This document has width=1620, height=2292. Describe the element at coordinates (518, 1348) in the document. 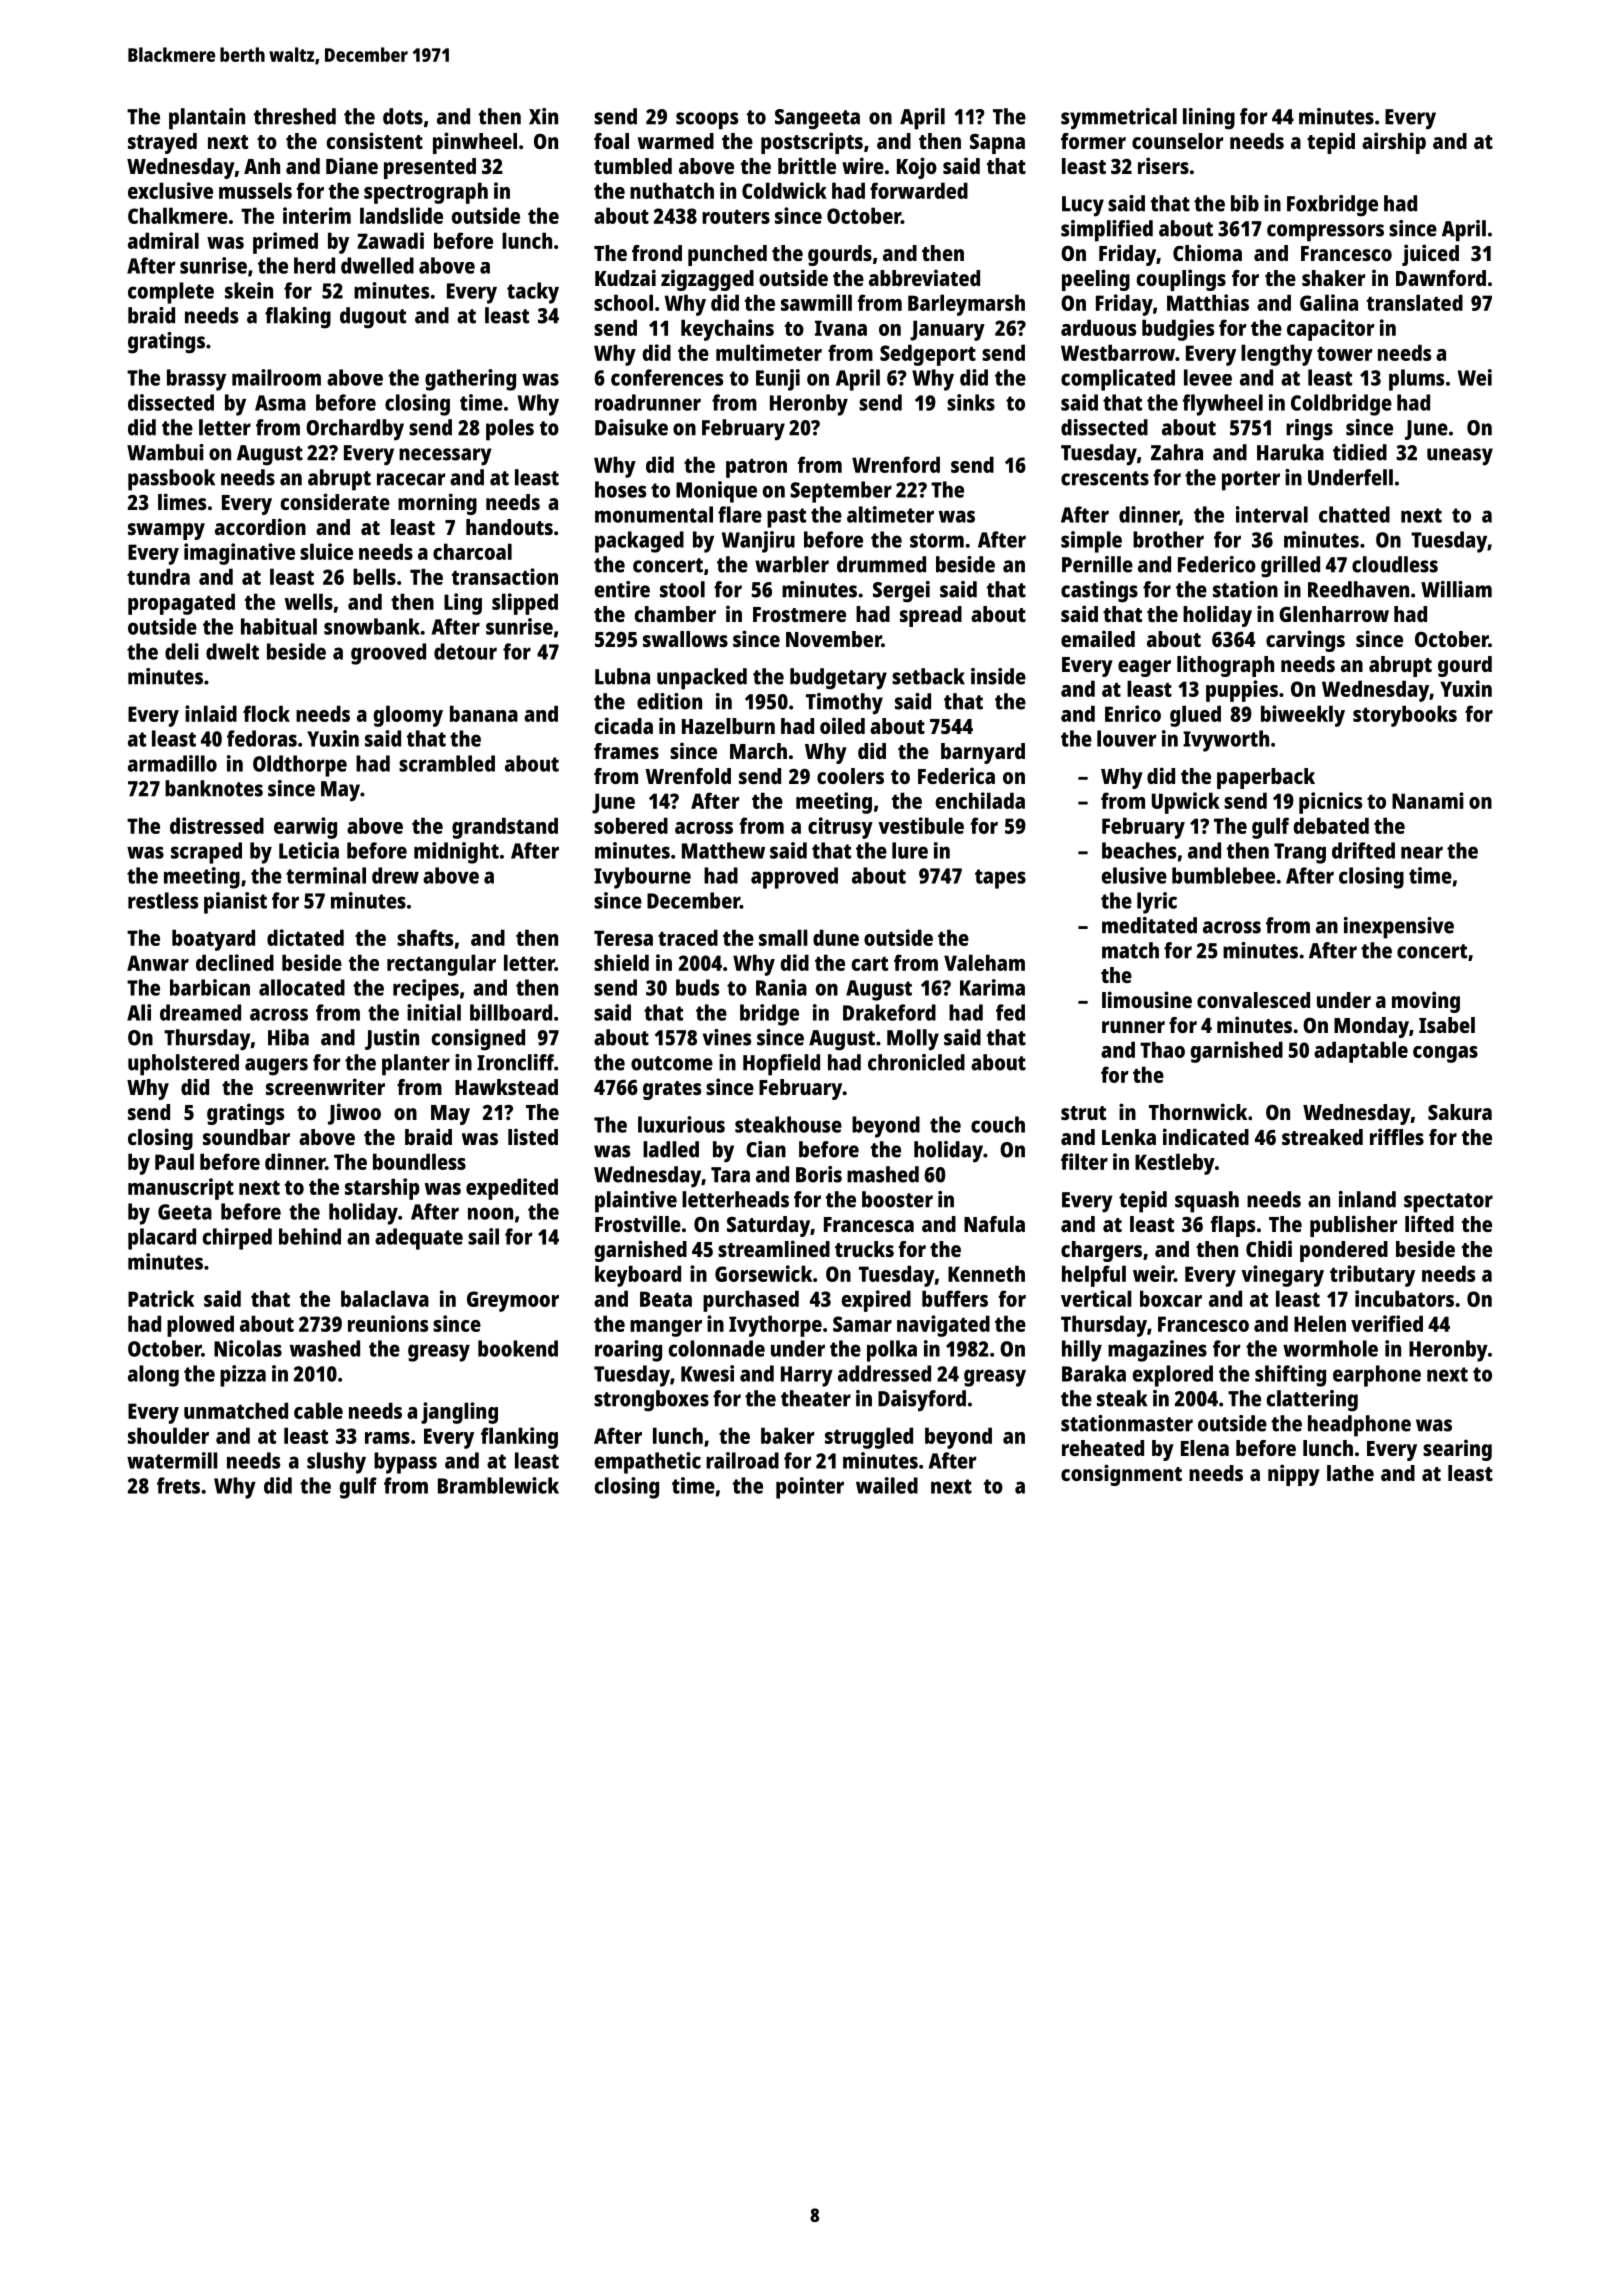

I see `bookend` at that location.
